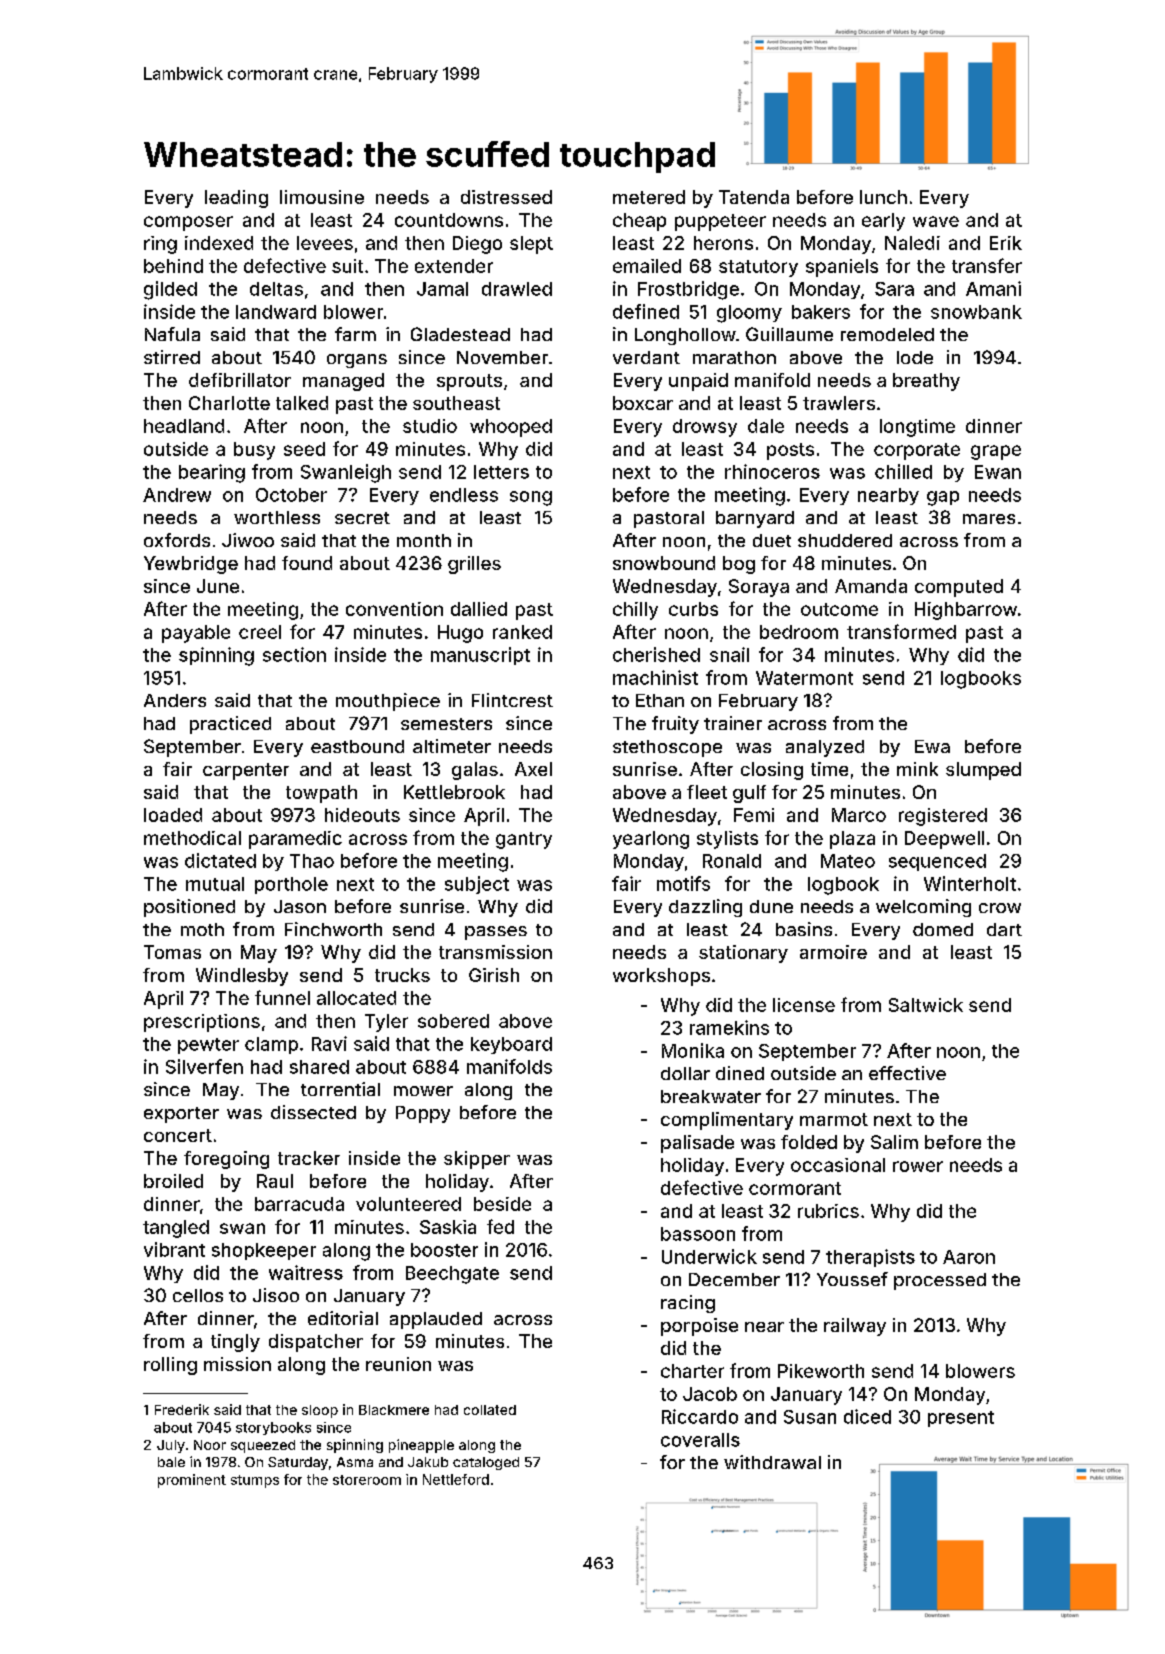  I want to click on limousine, so click(322, 197).
